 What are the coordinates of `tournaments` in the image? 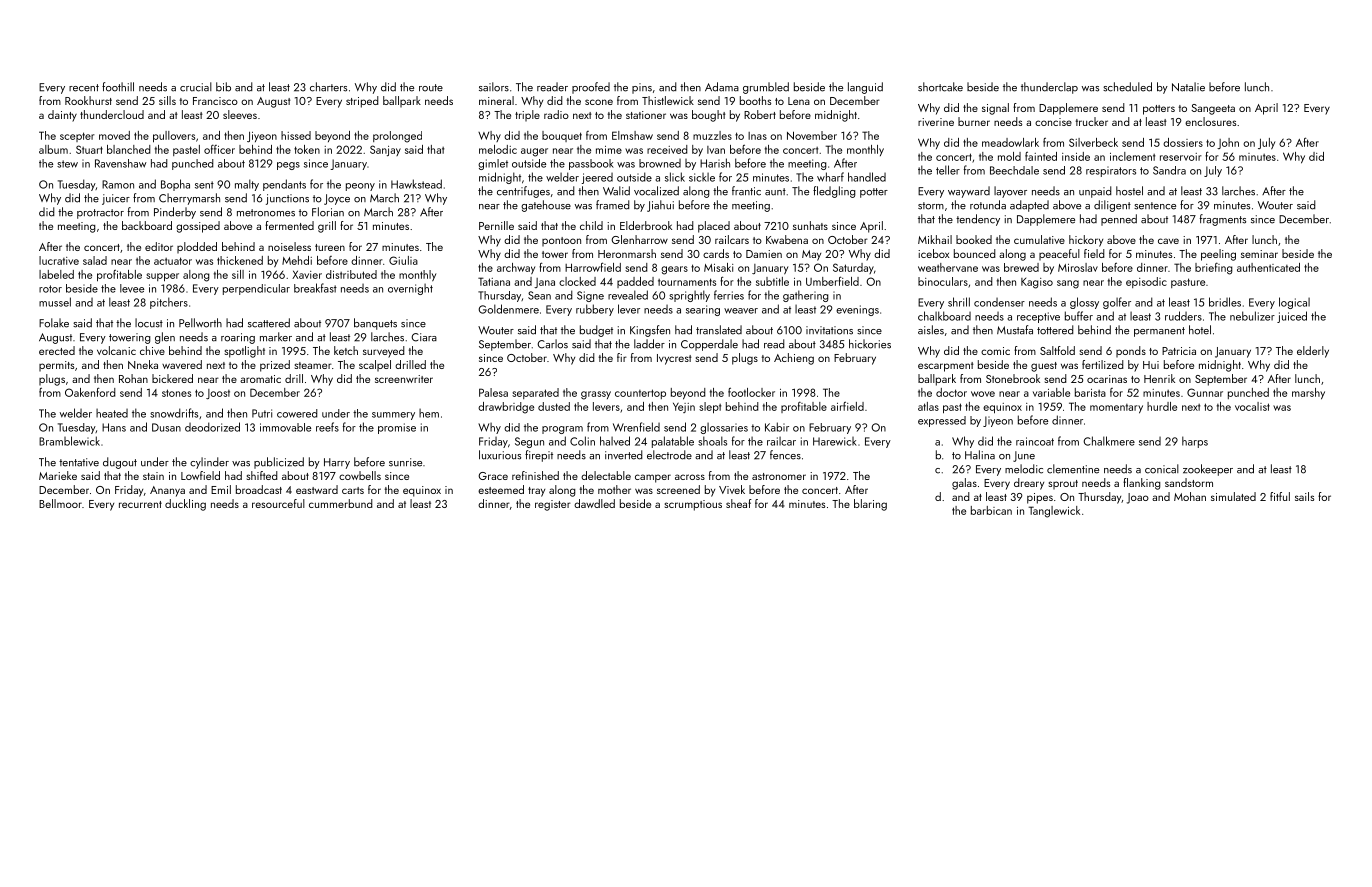 It's located at (687, 282).
